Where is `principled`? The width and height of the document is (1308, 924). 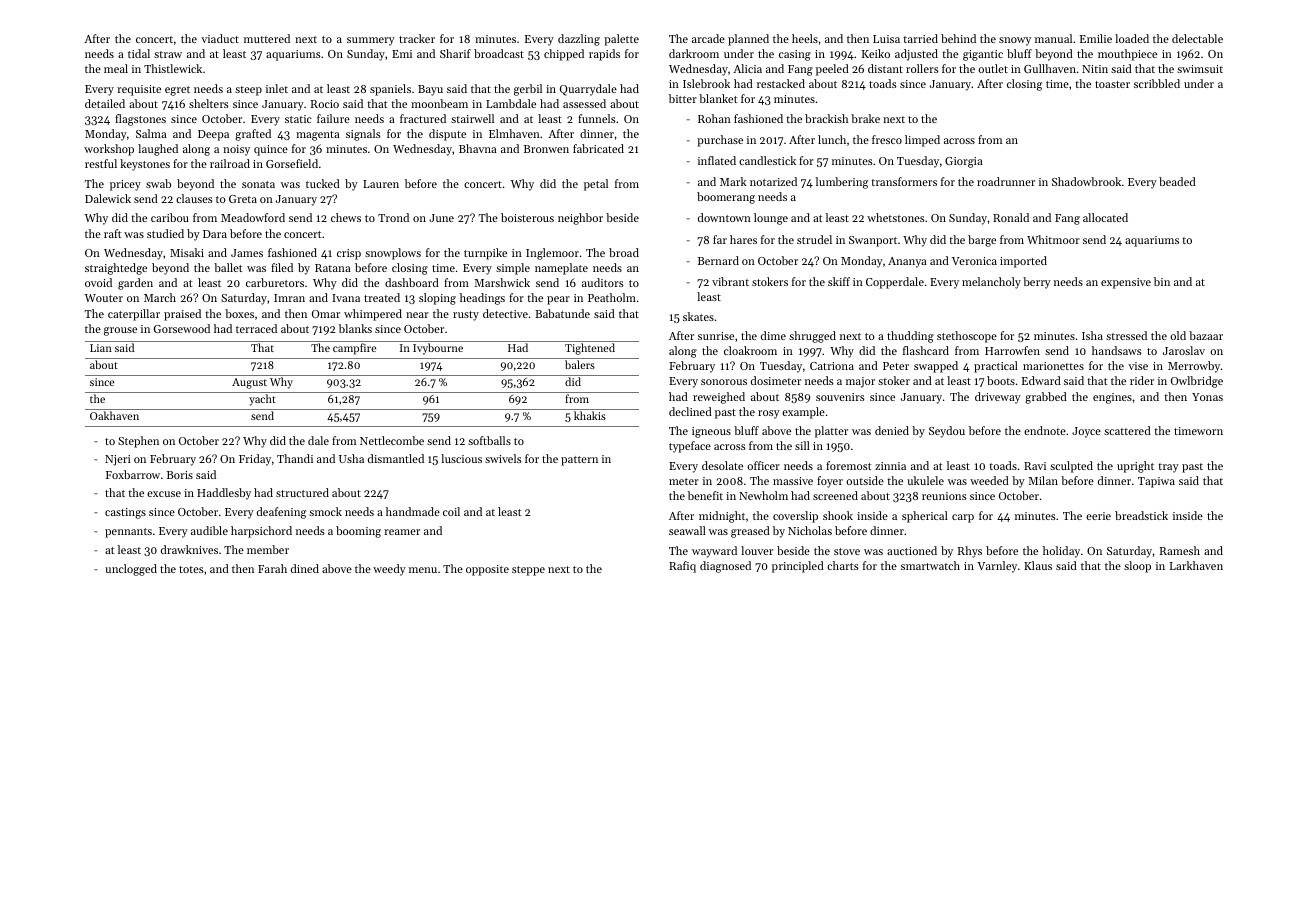
principled is located at coordinates (798, 567).
